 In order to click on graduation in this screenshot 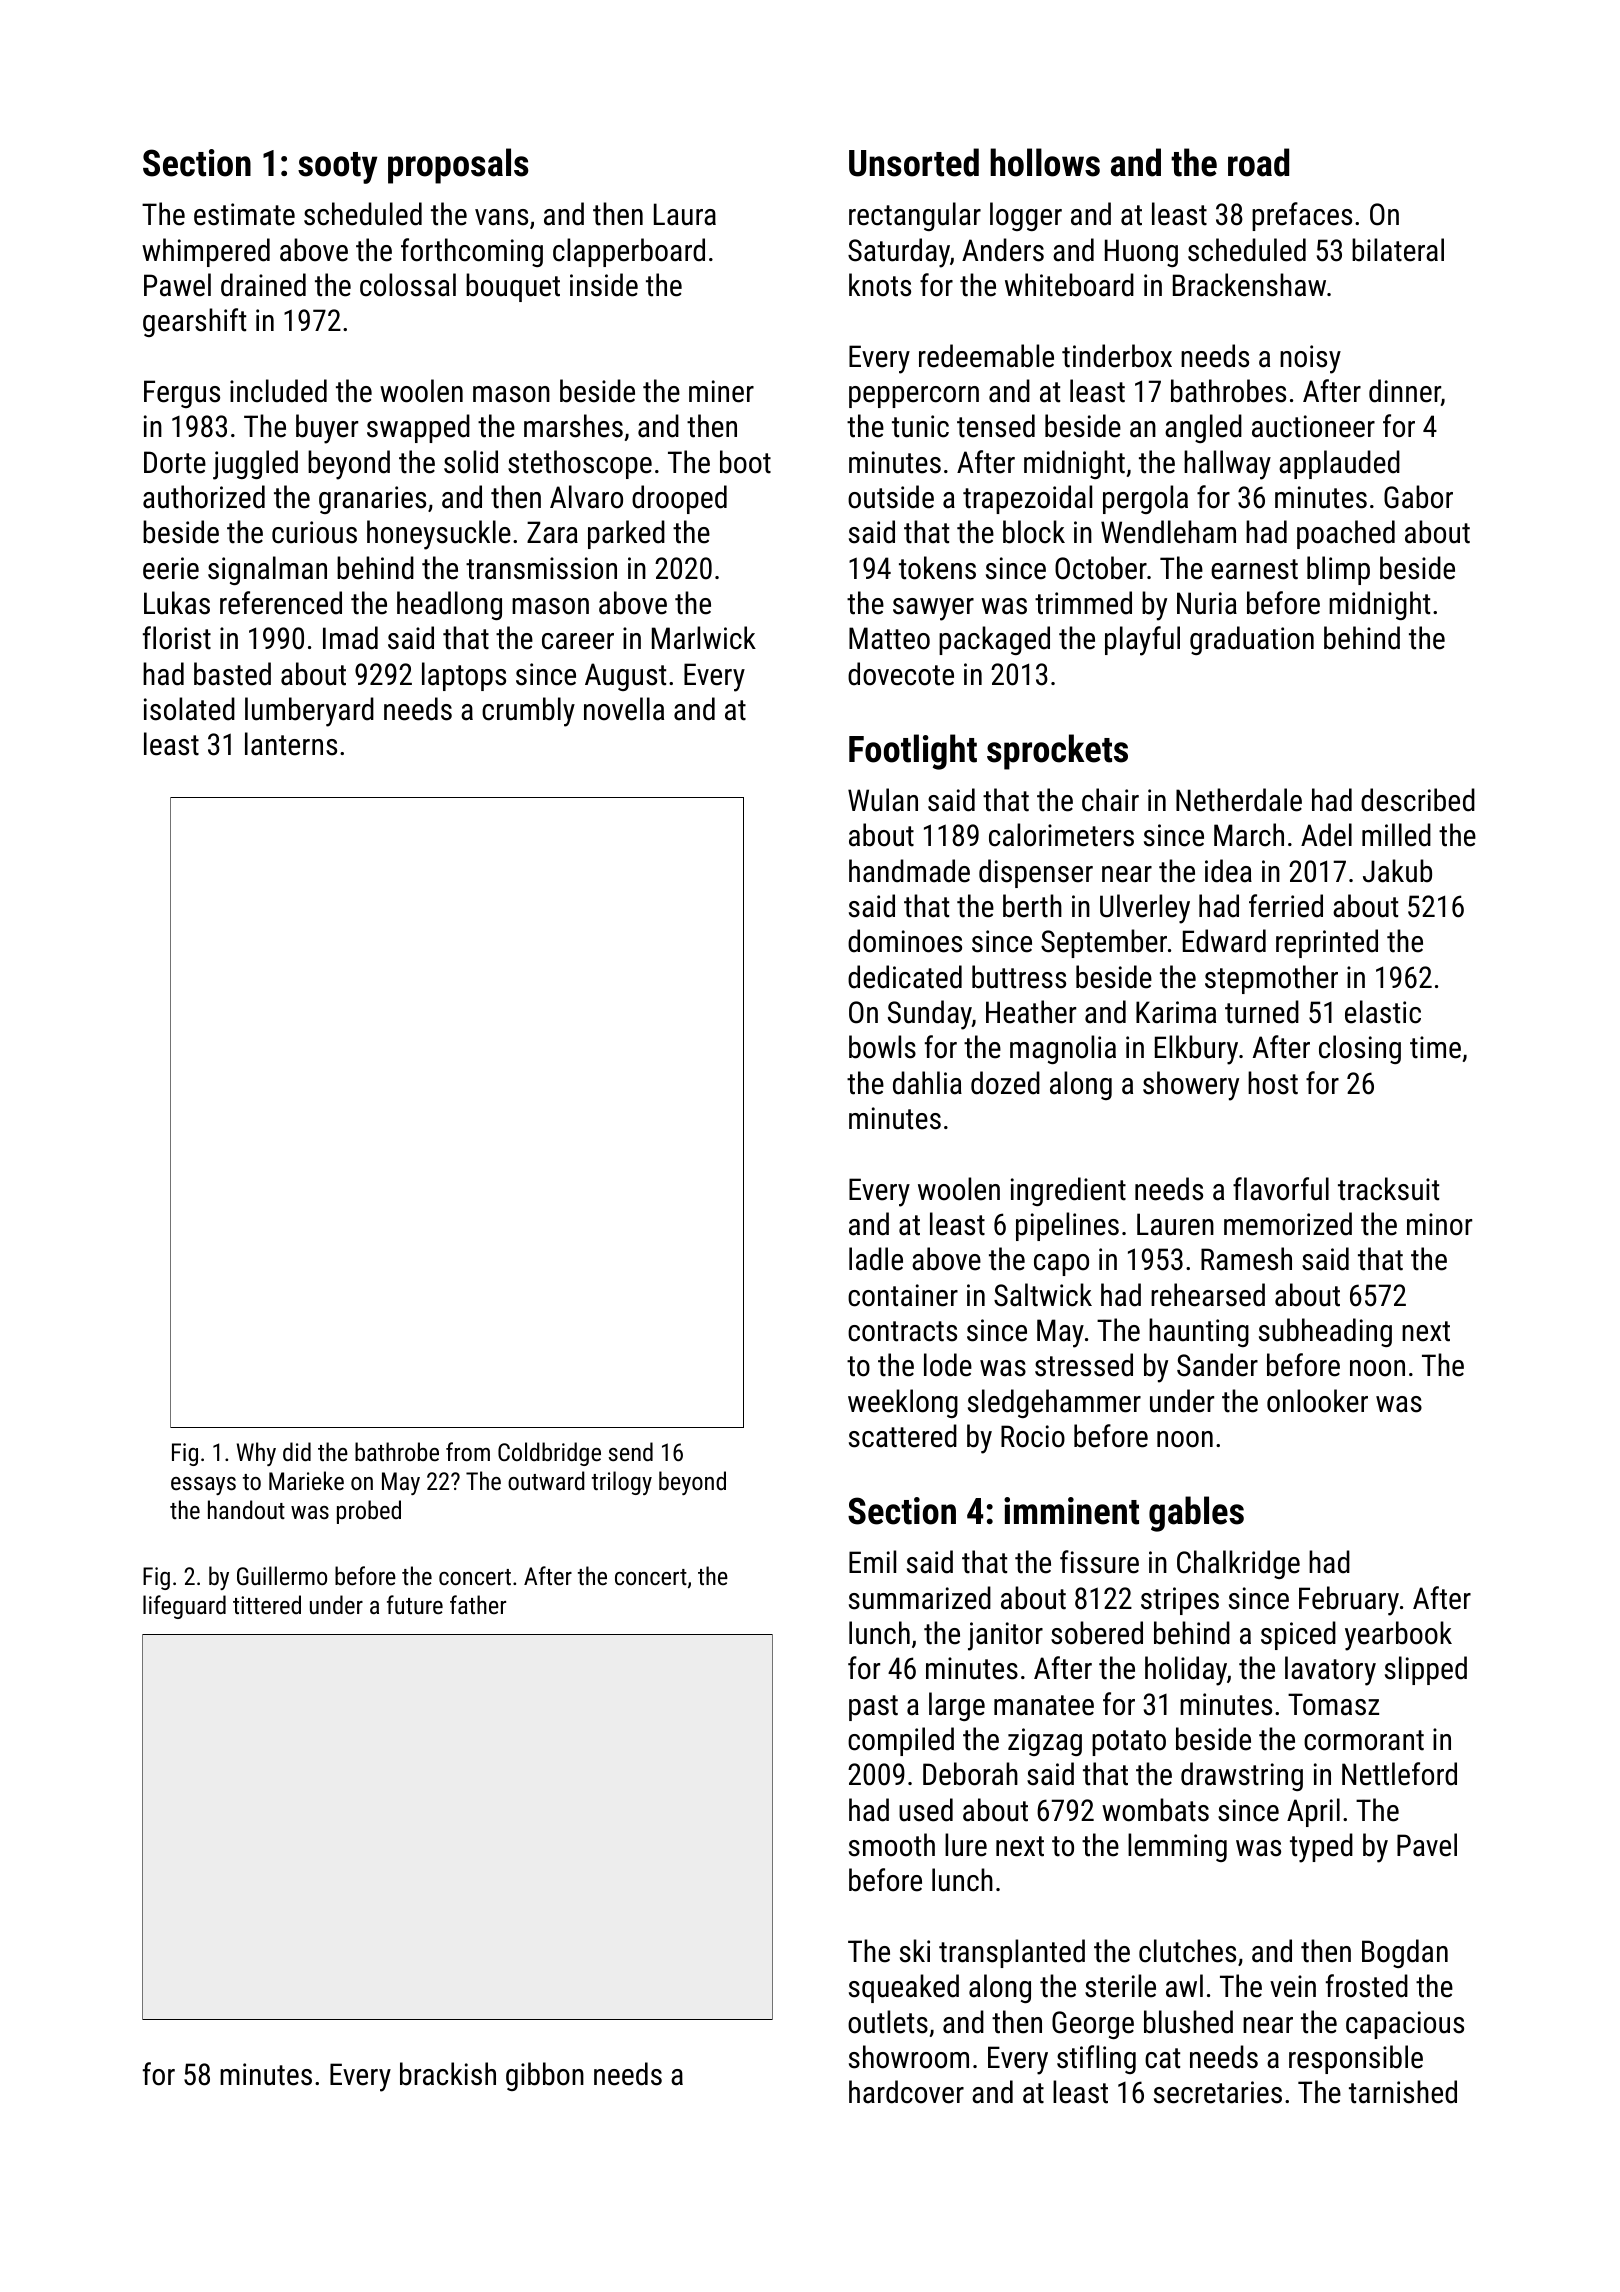, I will do `click(1252, 640)`.
